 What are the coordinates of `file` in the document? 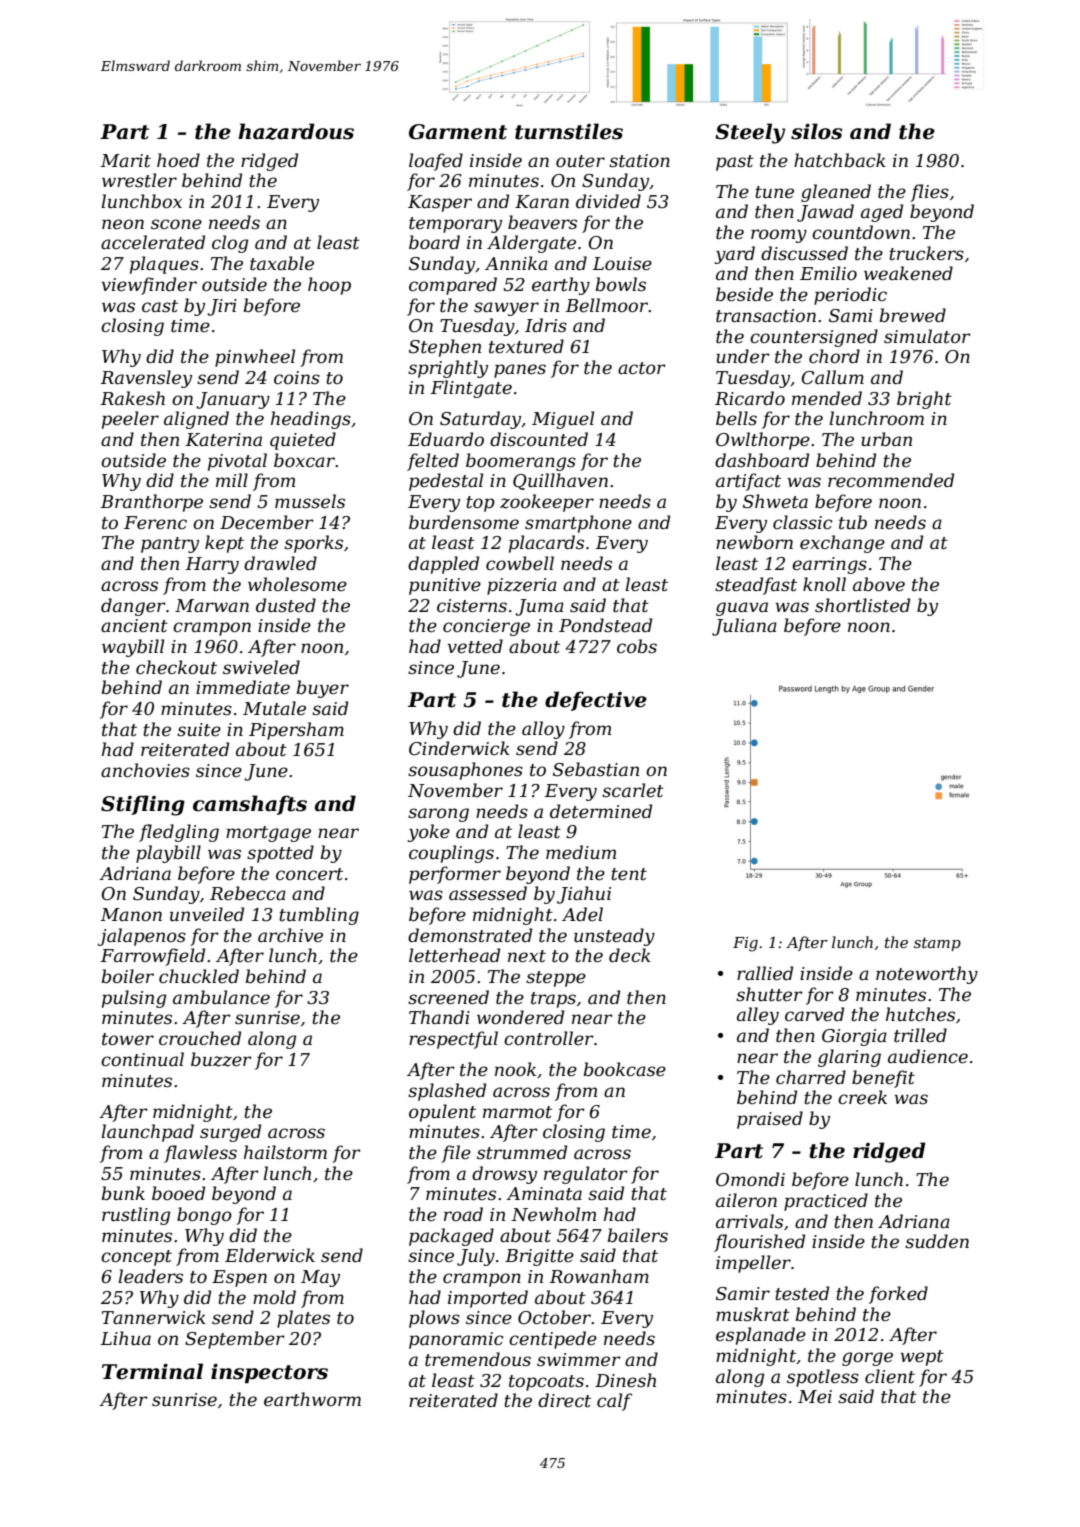 It's located at (456, 1154).
